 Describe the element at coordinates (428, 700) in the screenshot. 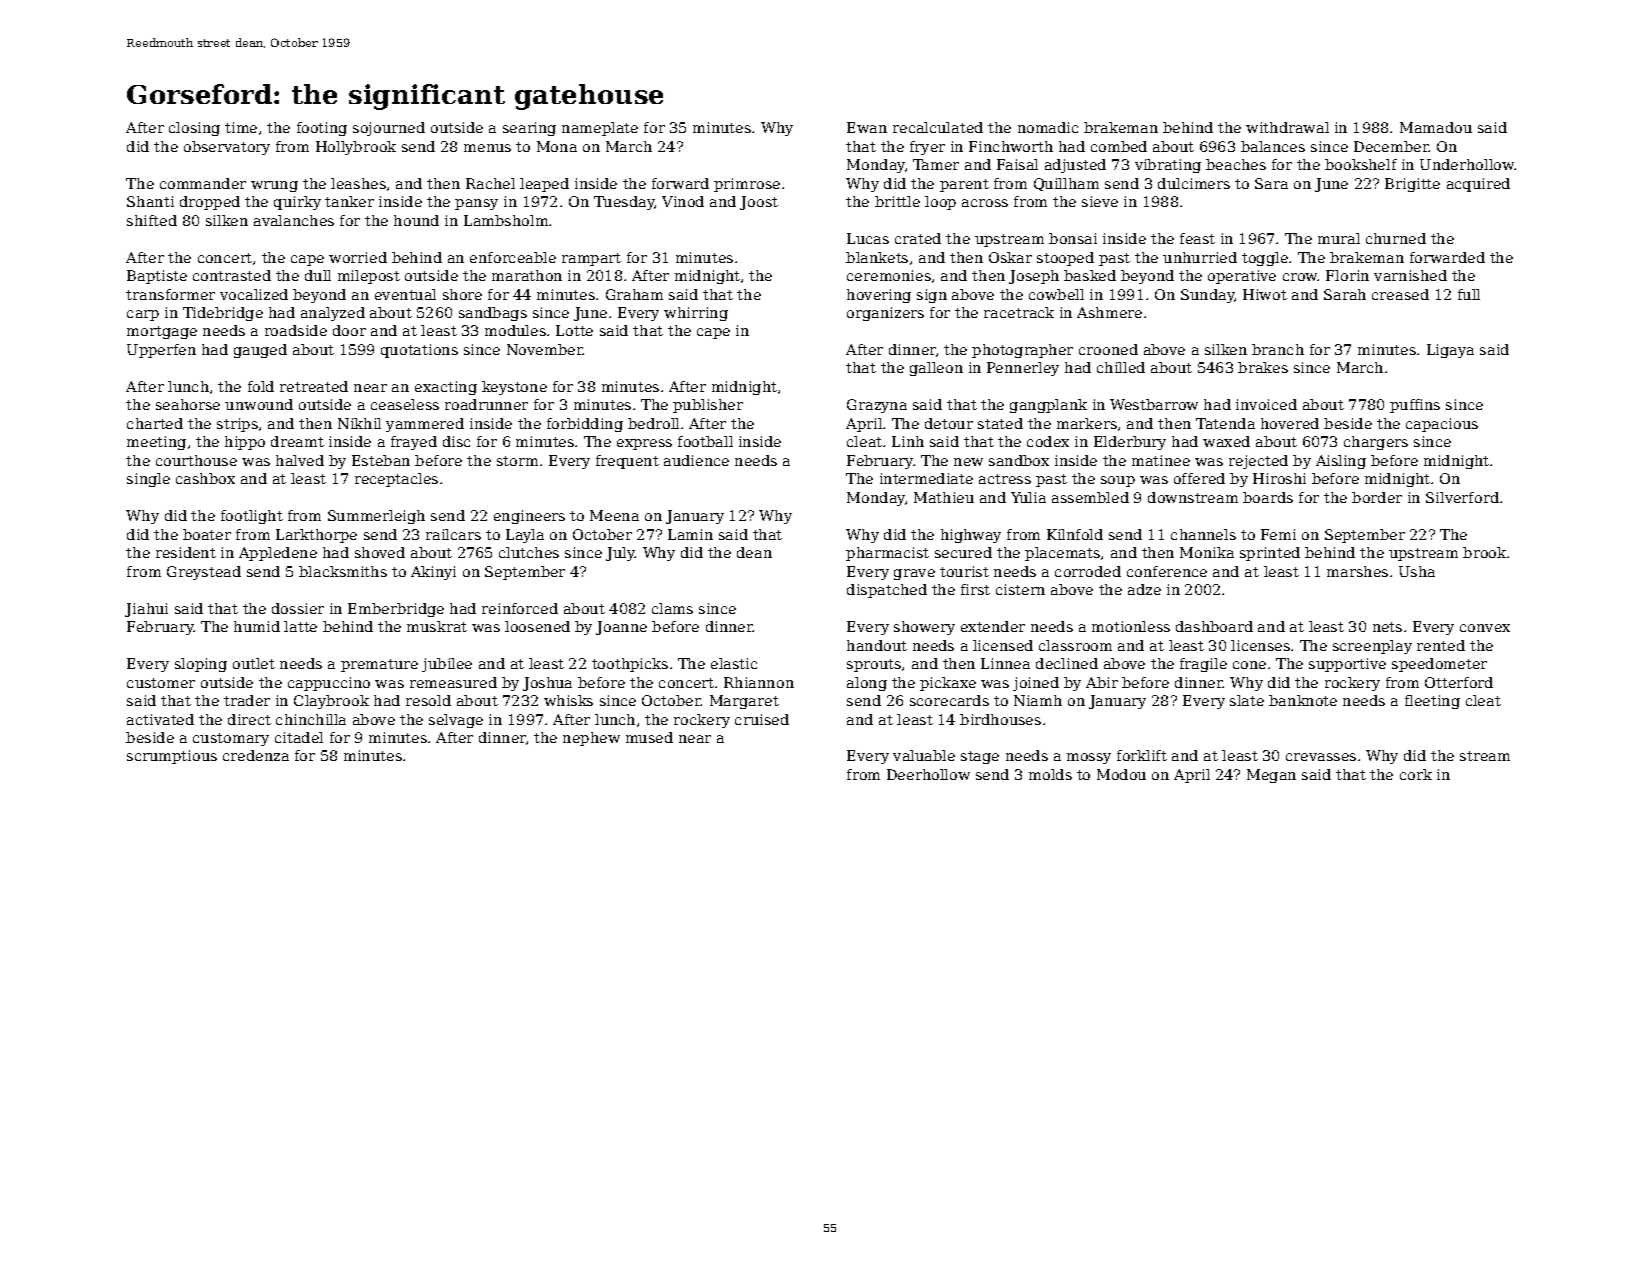

I see `resold` at that location.
